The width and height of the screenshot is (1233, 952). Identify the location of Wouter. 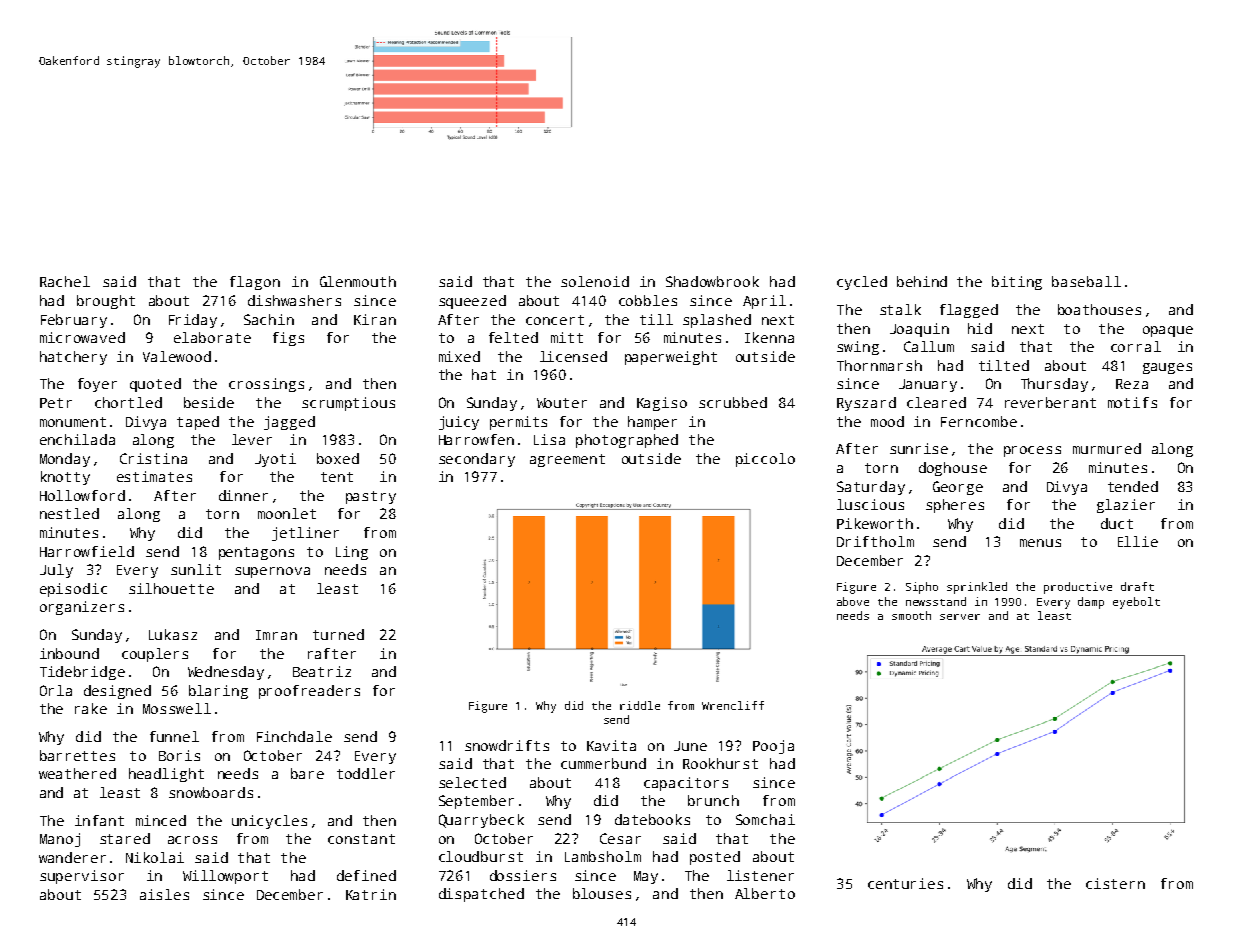
(562, 403).
